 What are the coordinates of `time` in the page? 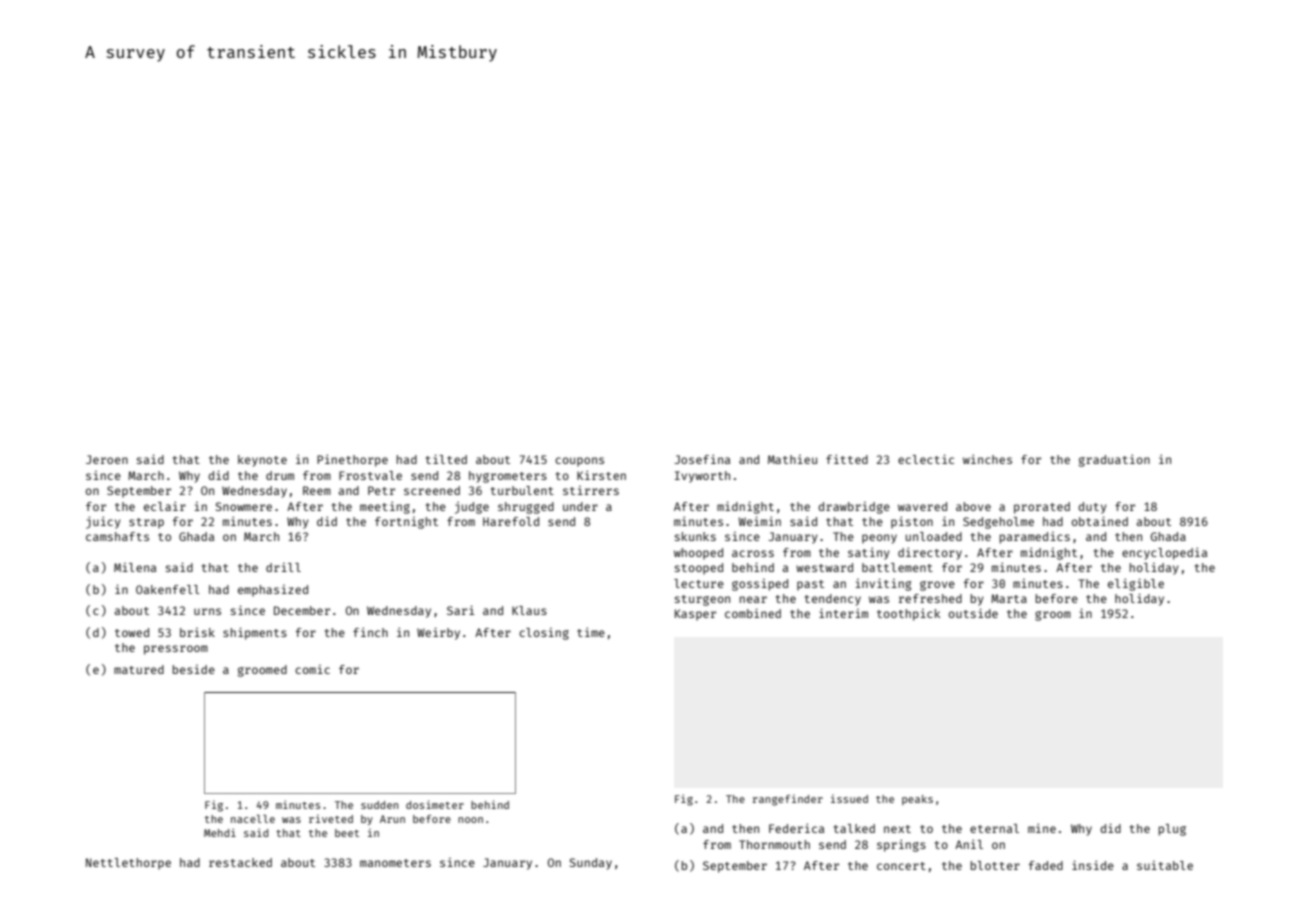 It's located at (591, 632).
